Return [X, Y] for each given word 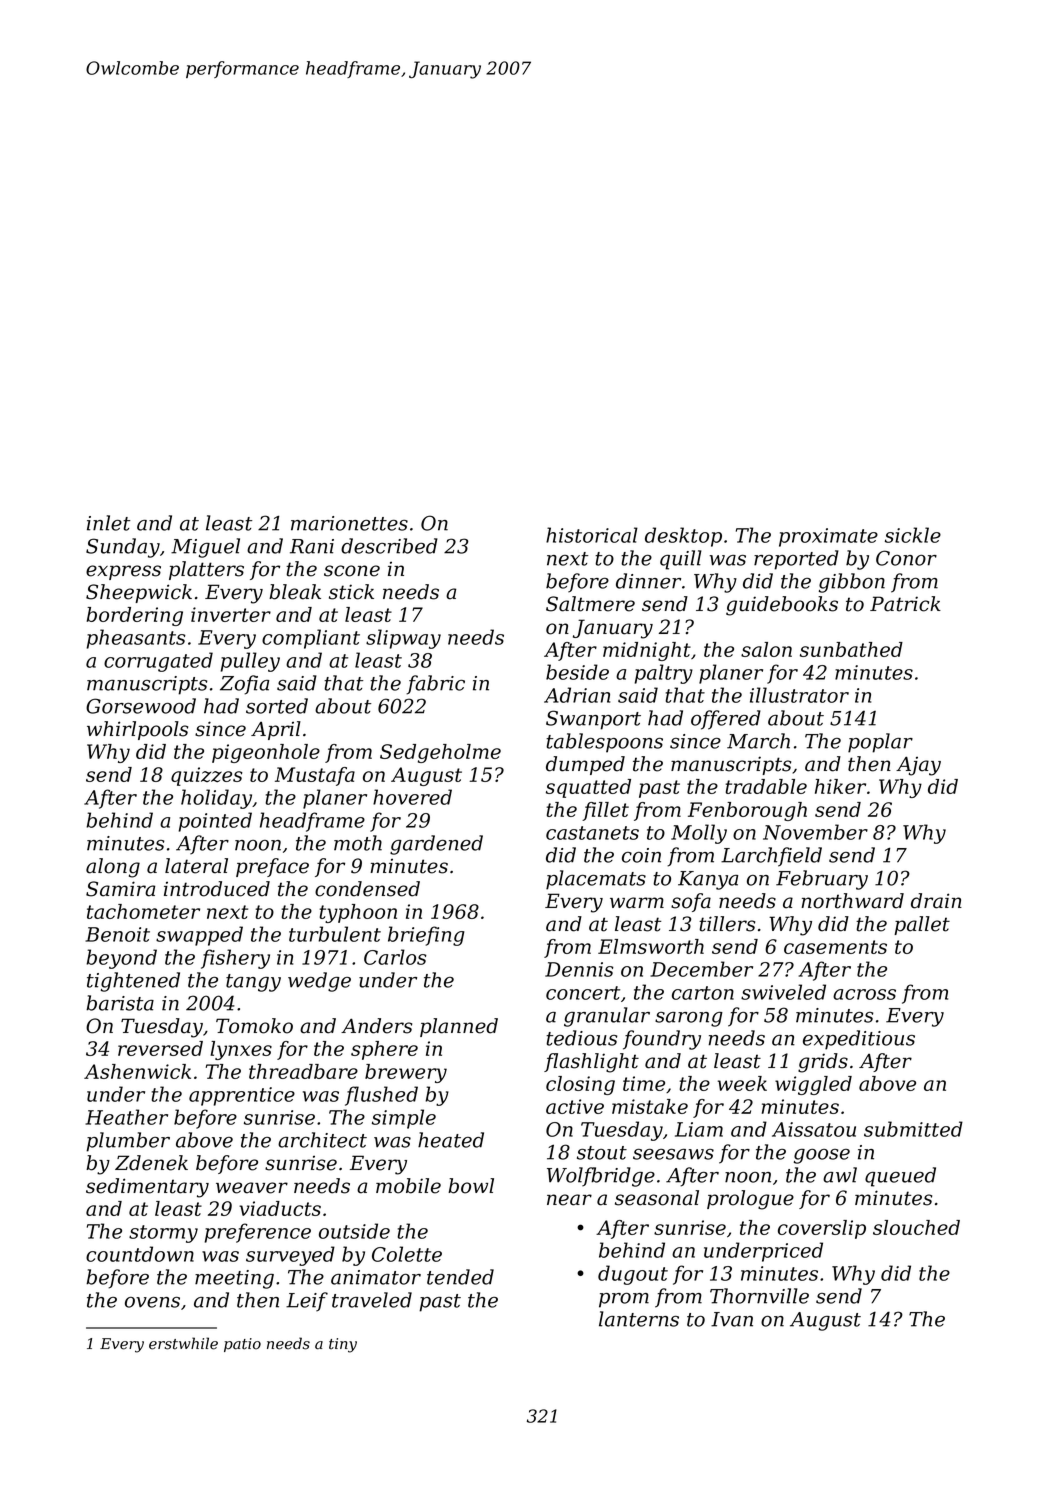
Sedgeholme [440, 753]
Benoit [117, 934]
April [276, 730]
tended [460, 1277]
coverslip [822, 1229]
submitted [913, 1129]
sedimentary [147, 1188]
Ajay [918, 766]
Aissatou [814, 1129]
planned [459, 1027]
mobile [408, 1186]
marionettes [349, 523]
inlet [108, 523]
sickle [913, 535]
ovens [152, 1302]
